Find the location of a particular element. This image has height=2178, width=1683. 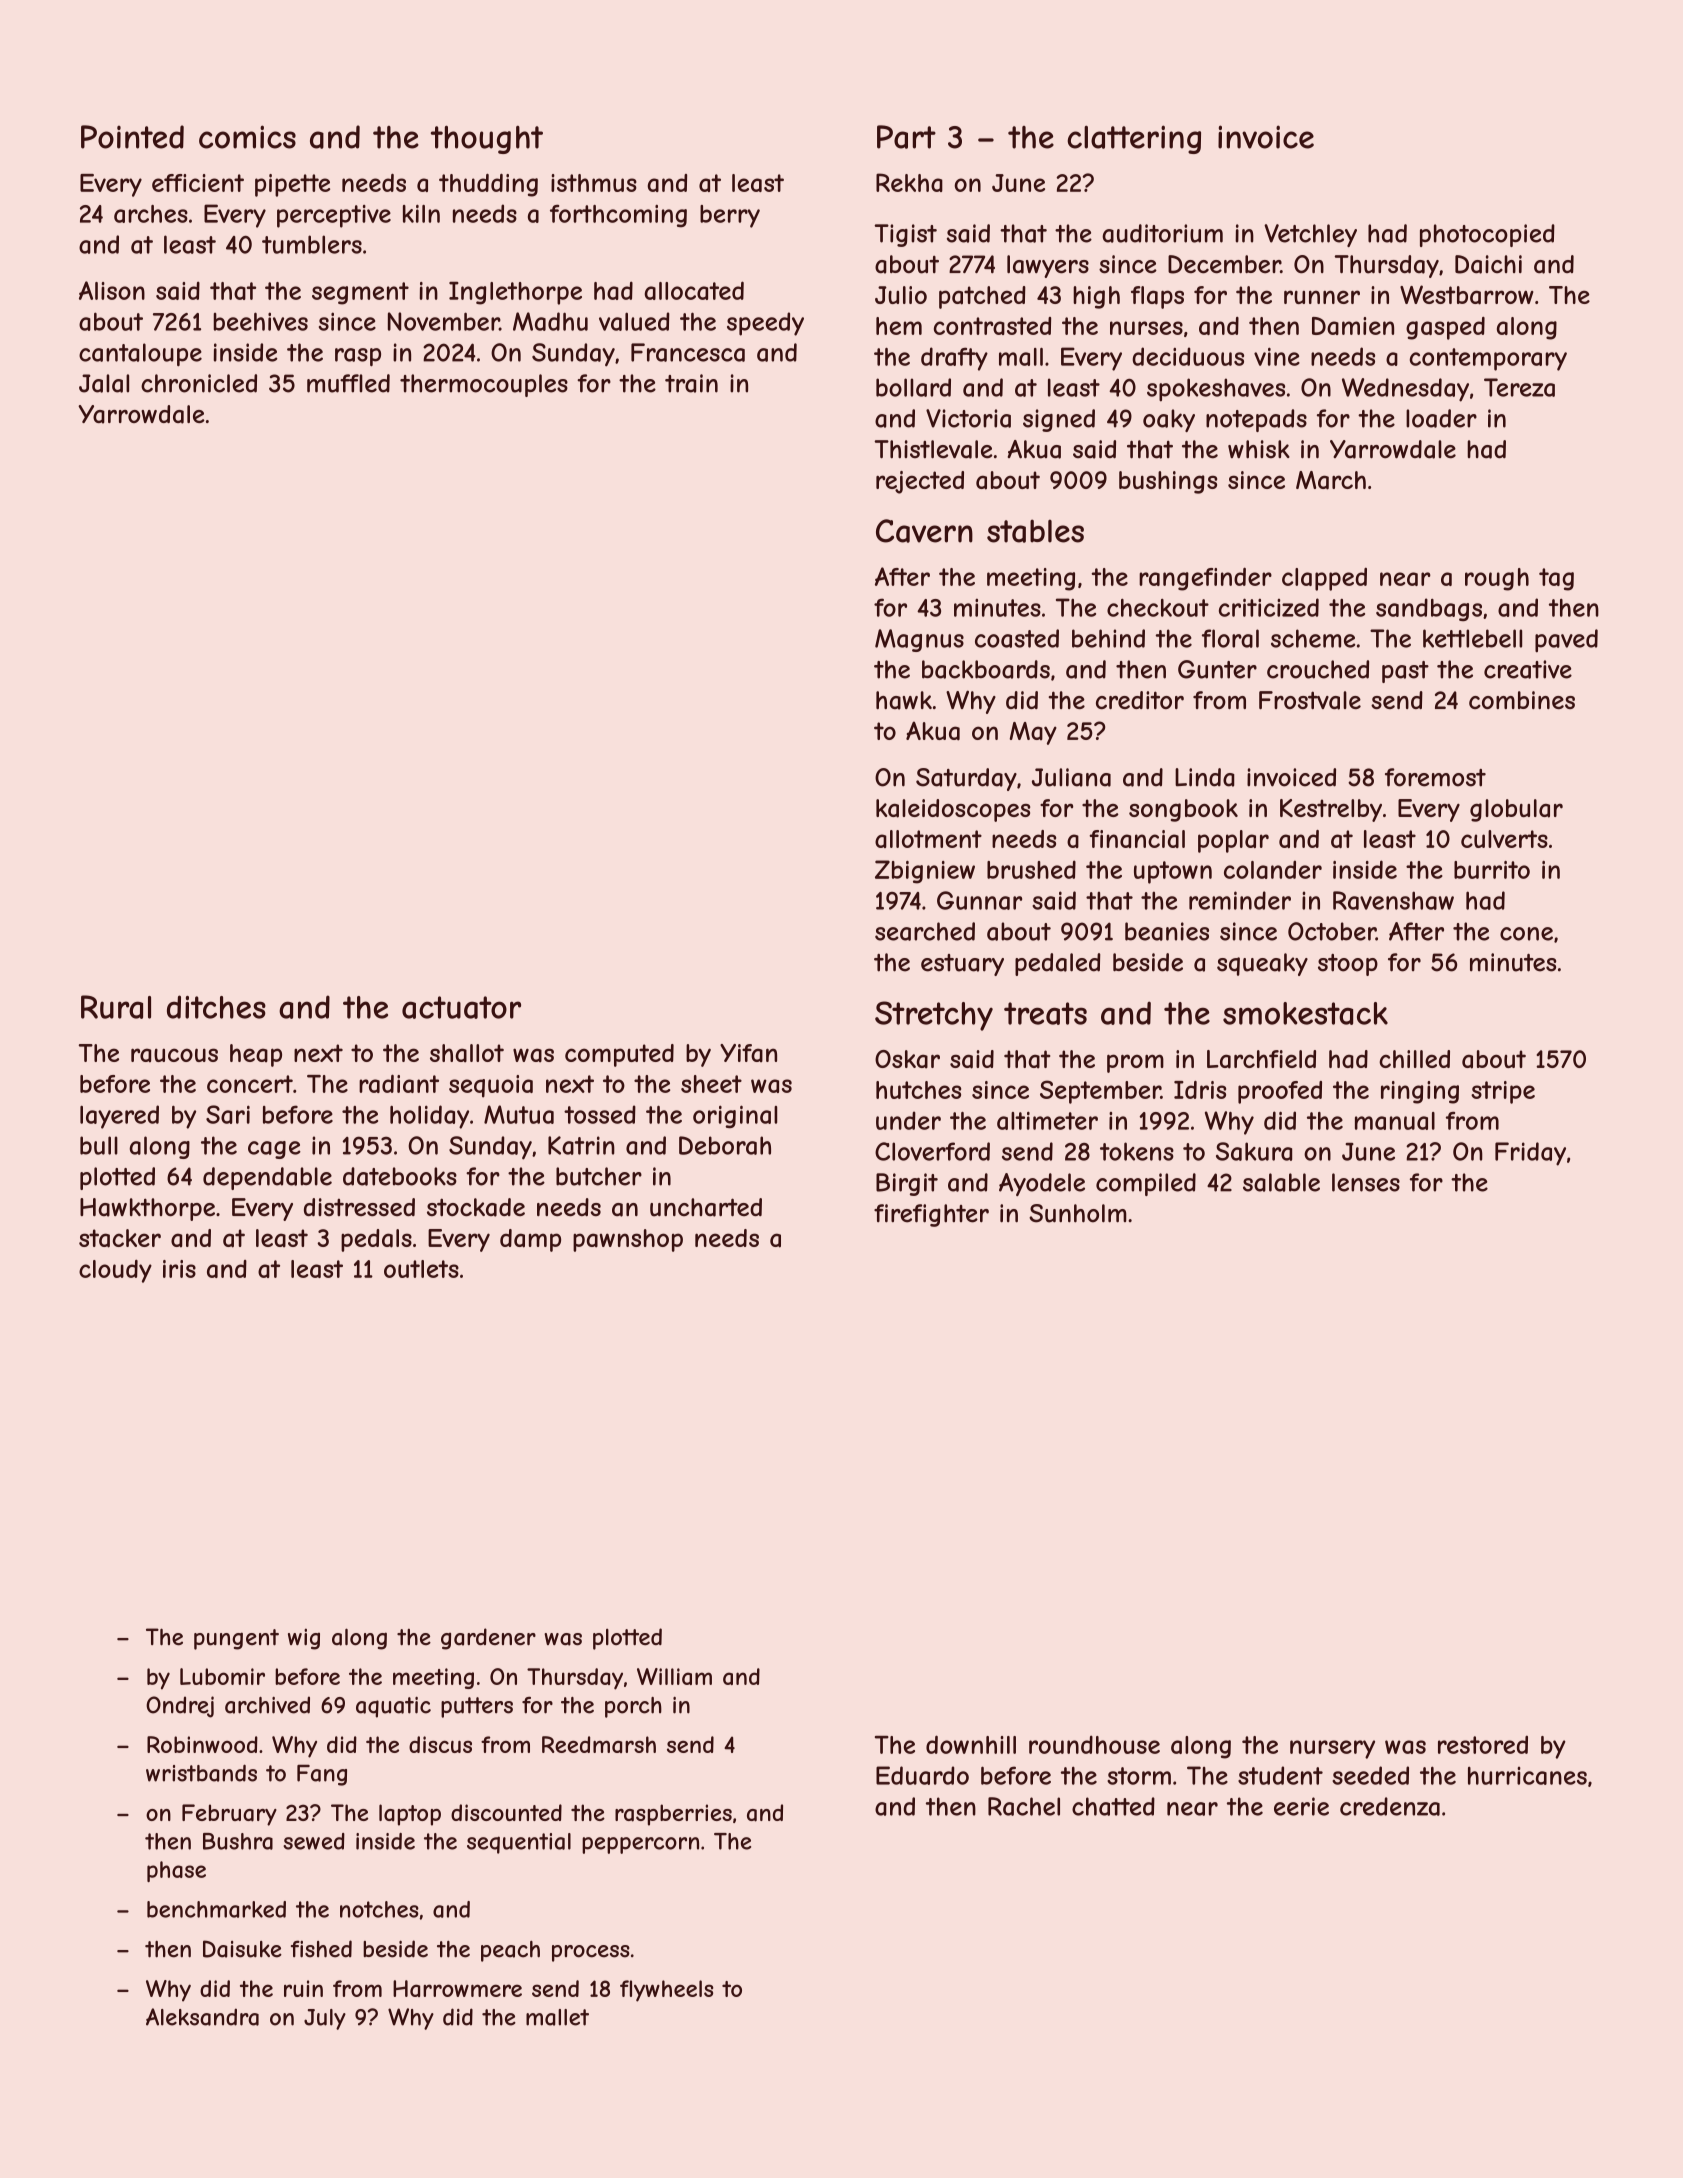

process is located at coordinates (591, 1953).
